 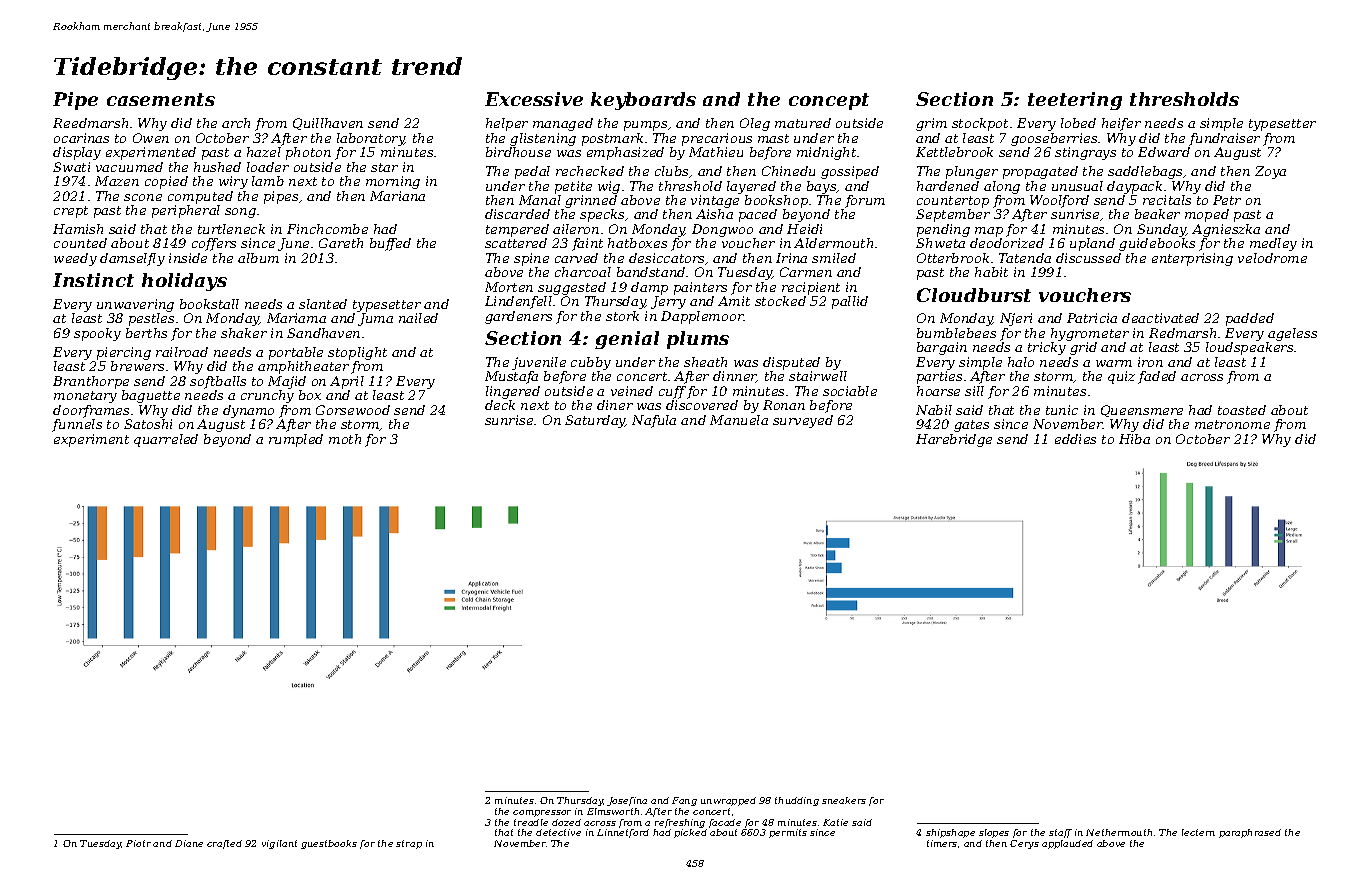 What do you see at coordinates (829, 101) in the screenshot?
I see `concept` at bounding box center [829, 101].
